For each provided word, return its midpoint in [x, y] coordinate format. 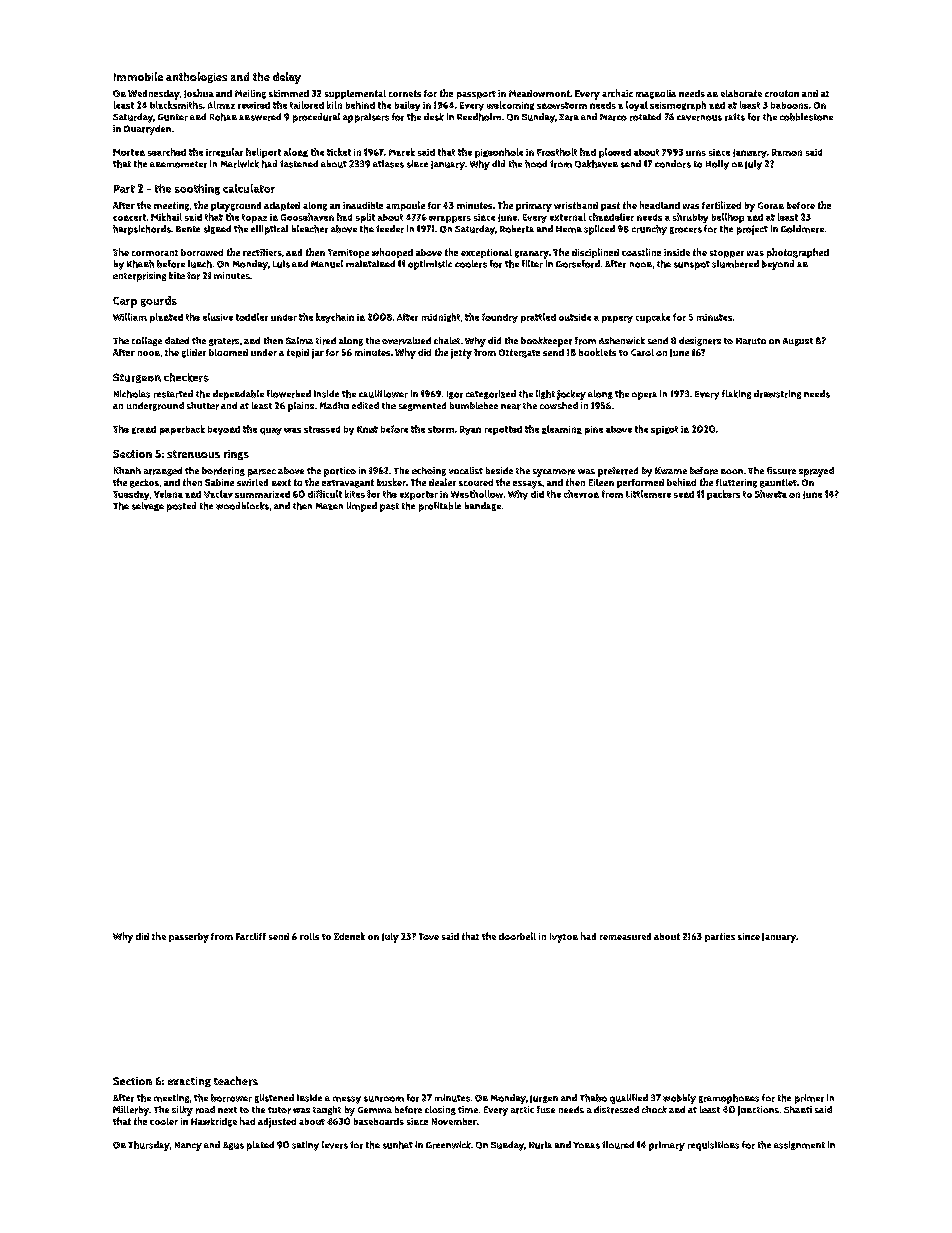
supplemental [355, 94]
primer [809, 1099]
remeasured [625, 936]
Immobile [138, 76]
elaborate [741, 93]
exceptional [486, 253]
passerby [189, 938]
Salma [299, 340]
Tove [429, 936]
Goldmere [802, 229]
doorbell [517, 936]
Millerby [131, 1111]
